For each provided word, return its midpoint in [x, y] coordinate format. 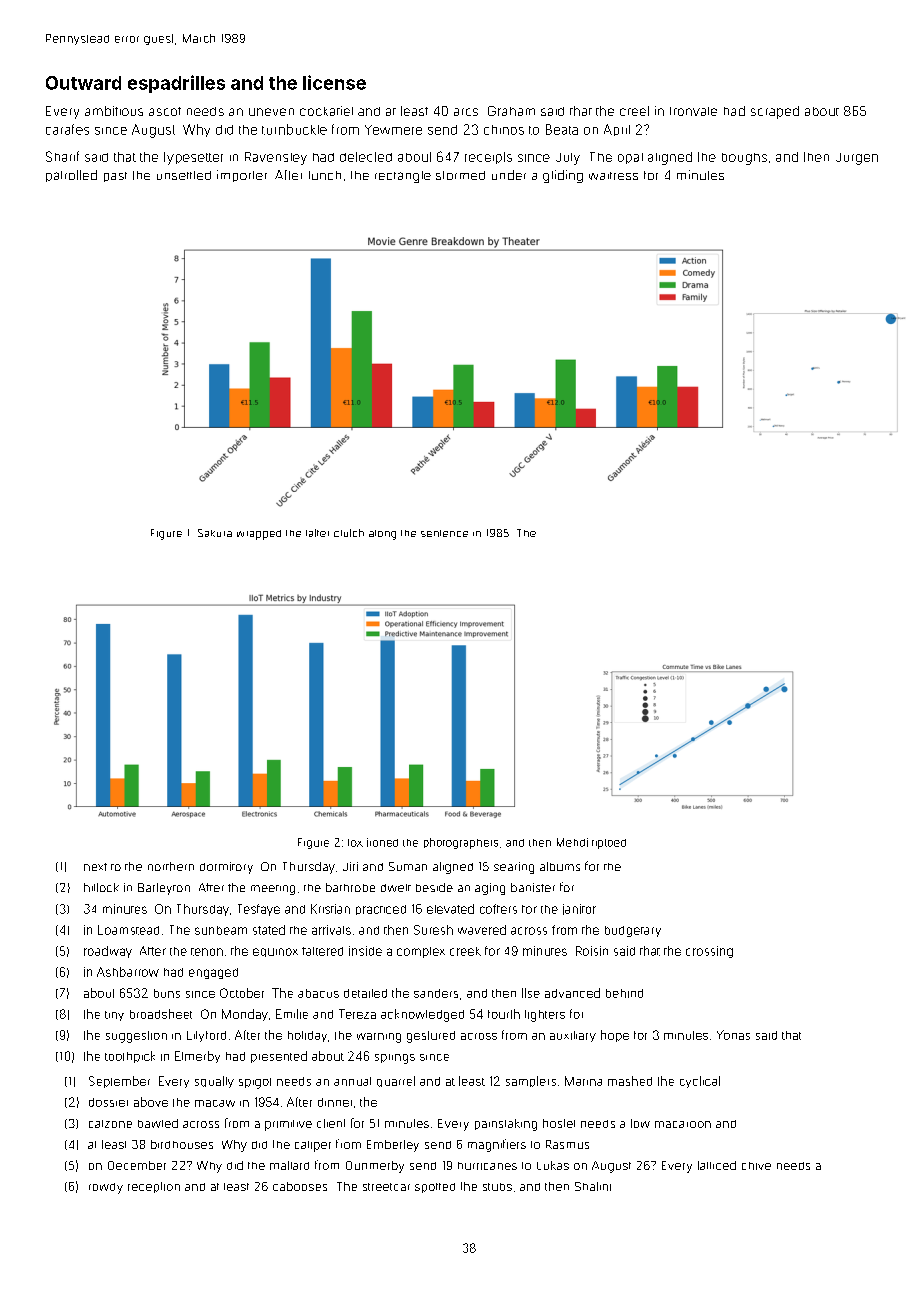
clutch [349, 533]
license [334, 82]
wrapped [259, 535]
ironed [382, 842]
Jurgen [857, 159]
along [382, 535]
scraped [775, 112]
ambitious [114, 111]
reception [154, 1187]
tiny [114, 1016]
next [95, 867]
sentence [444, 533]
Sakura [215, 533]
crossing [709, 952]
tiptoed [609, 844]
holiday [307, 1036]
